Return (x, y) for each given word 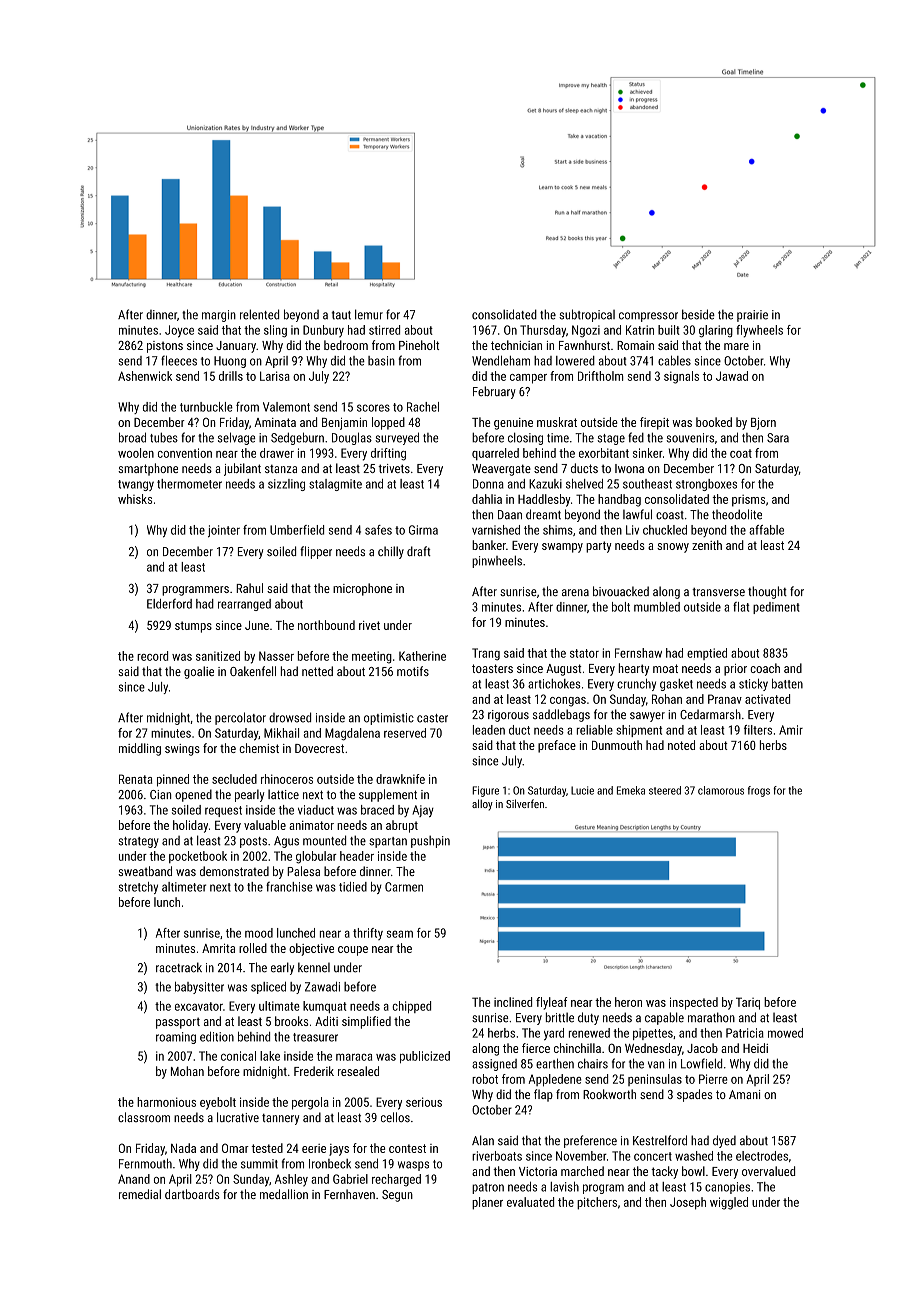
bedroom (346, 345)
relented (259, 314)
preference (590, 1141)
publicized (425, 1057)
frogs (759, 791)
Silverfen (525, 803)
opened (193, 795)
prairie (752, 316)
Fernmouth (145, 1163)
